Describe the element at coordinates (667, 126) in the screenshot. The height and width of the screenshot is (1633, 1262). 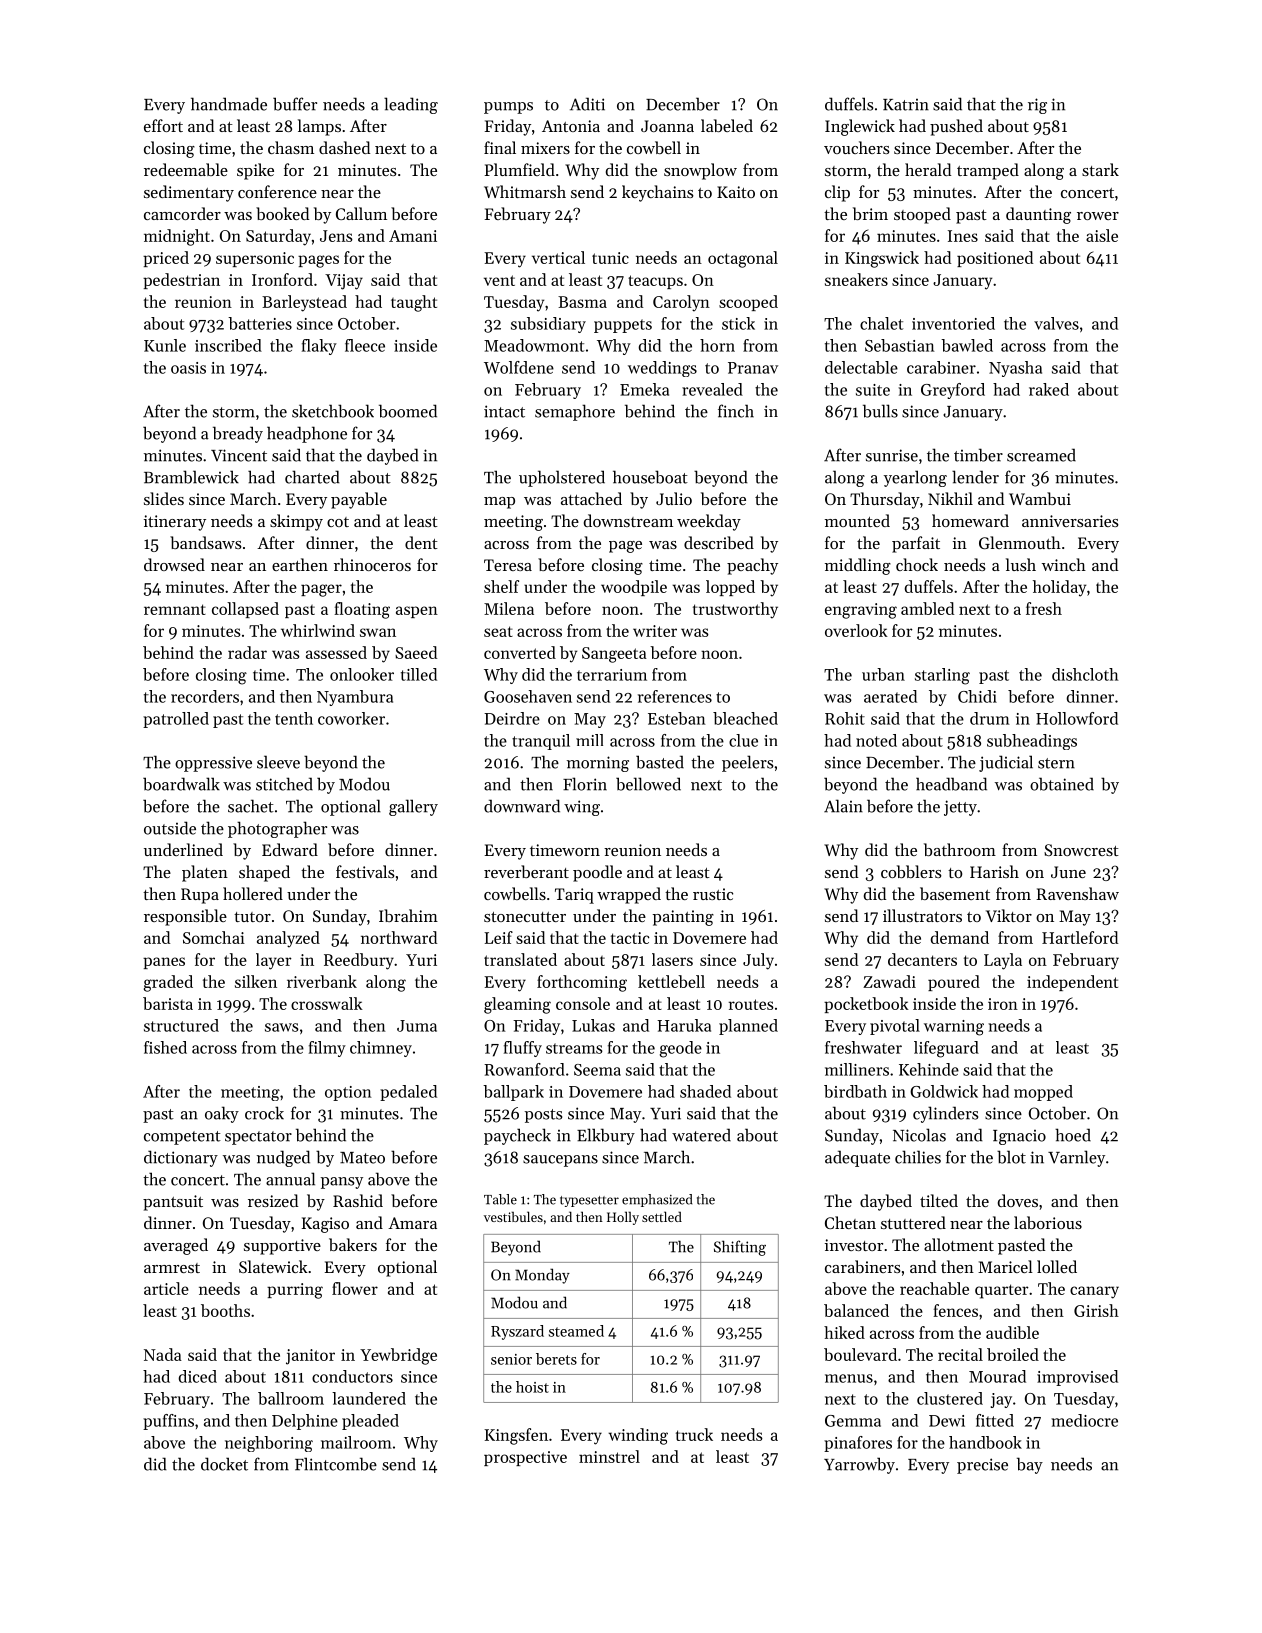
I see `Joanna` at that location.
